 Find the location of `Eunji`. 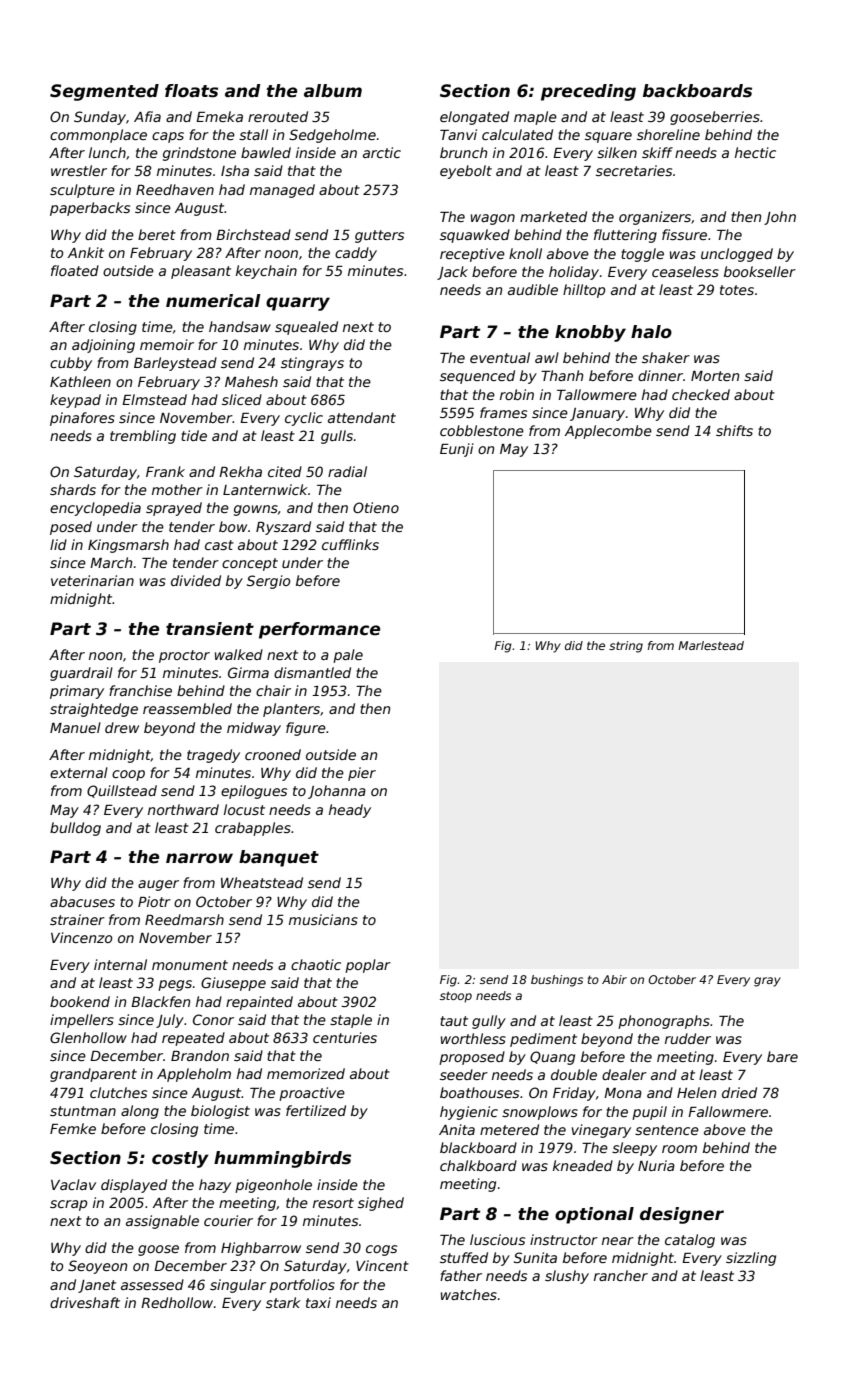

Eunji is located at coordinates (457, 450).
